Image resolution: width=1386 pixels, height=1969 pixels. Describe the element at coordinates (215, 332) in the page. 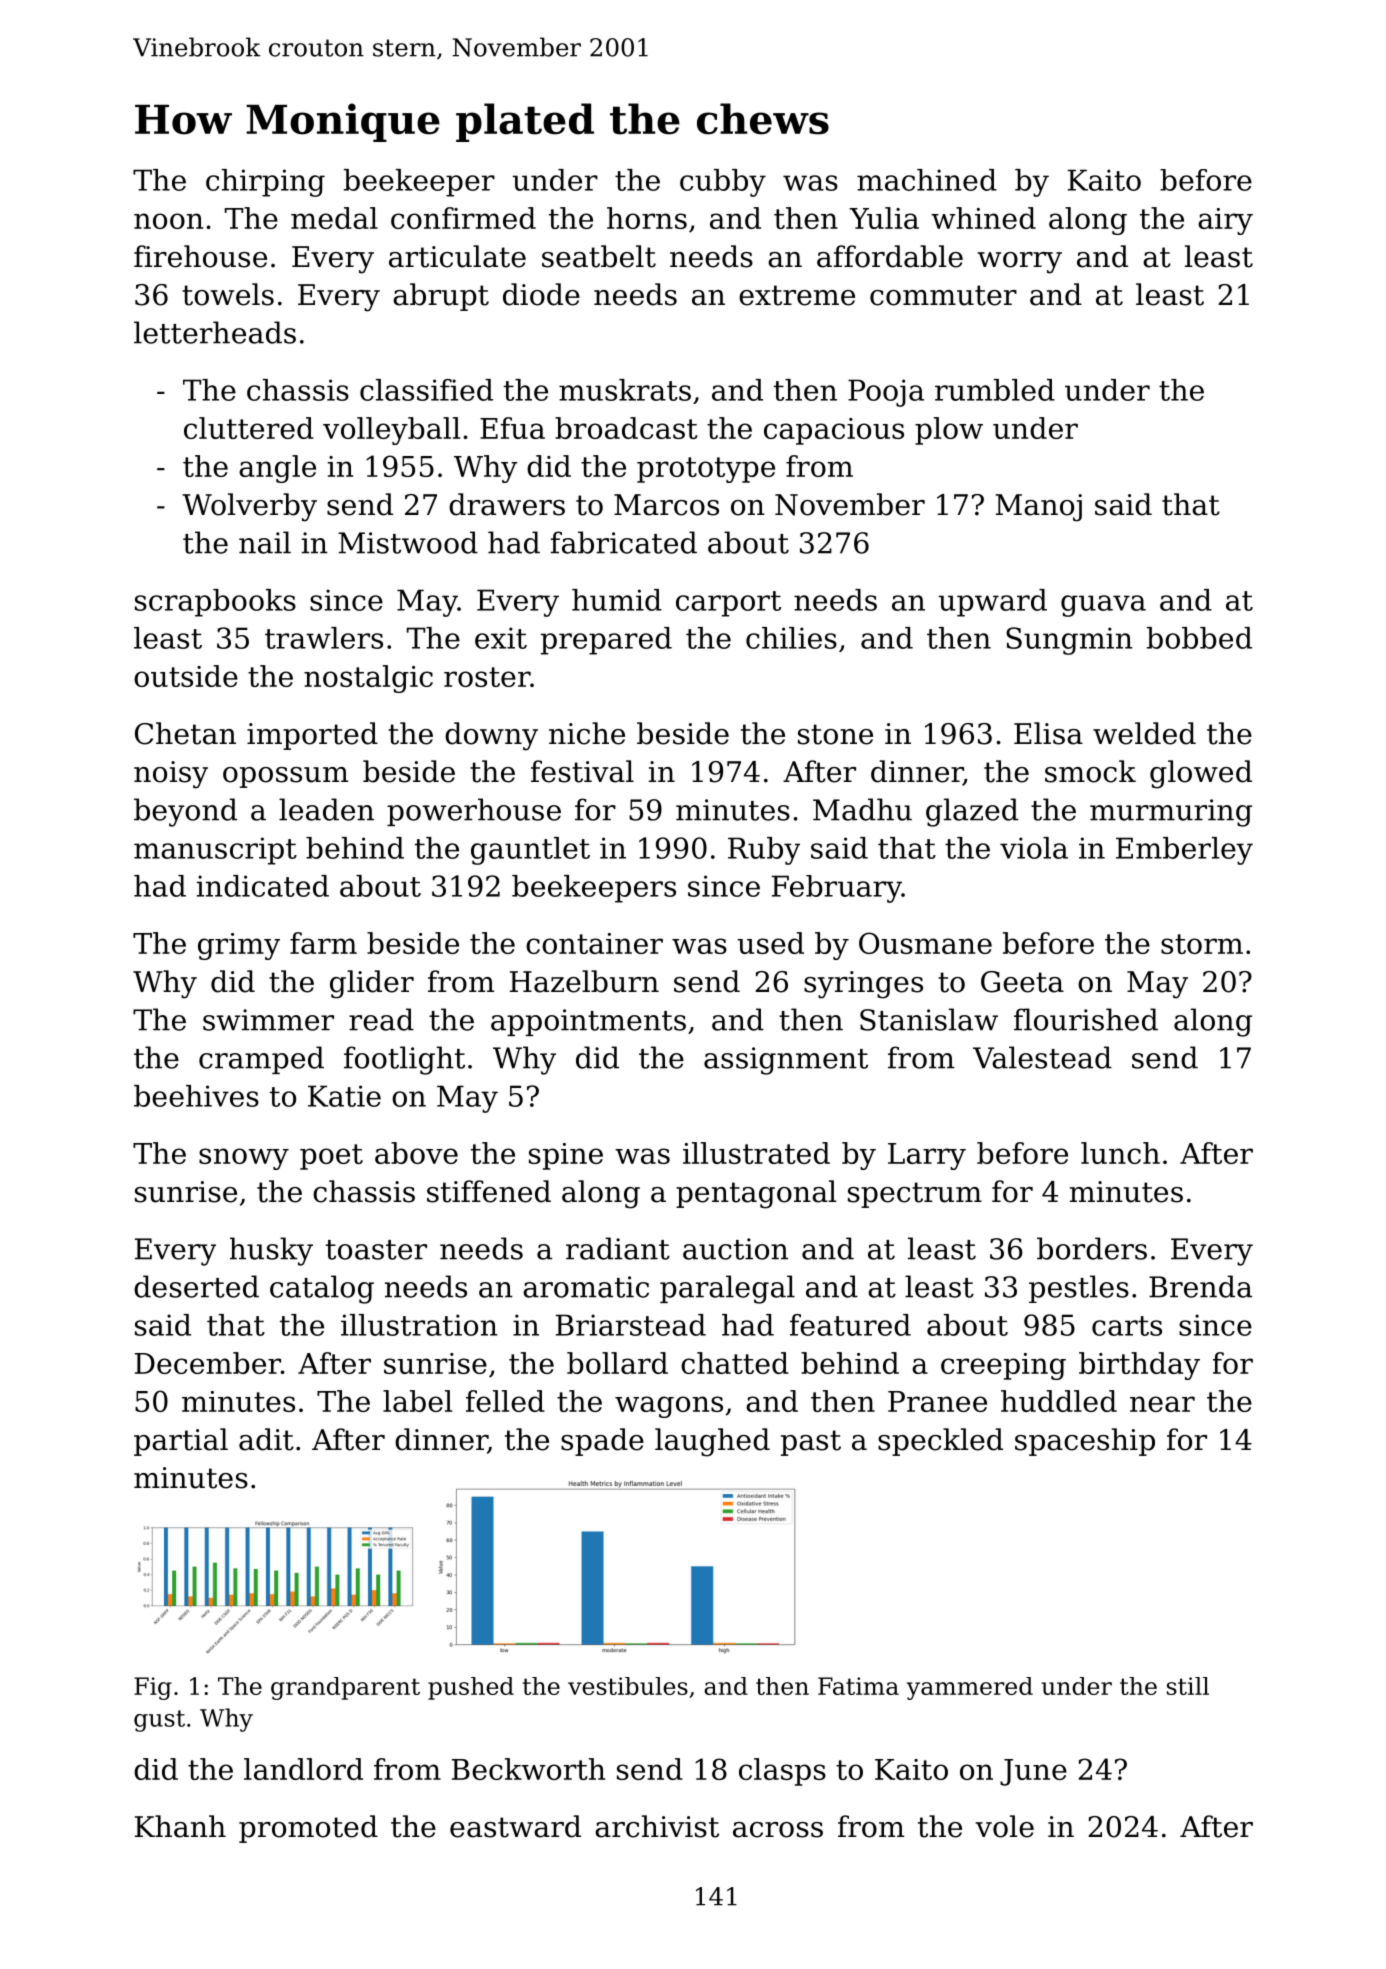

I see `letterheads` at that location.
